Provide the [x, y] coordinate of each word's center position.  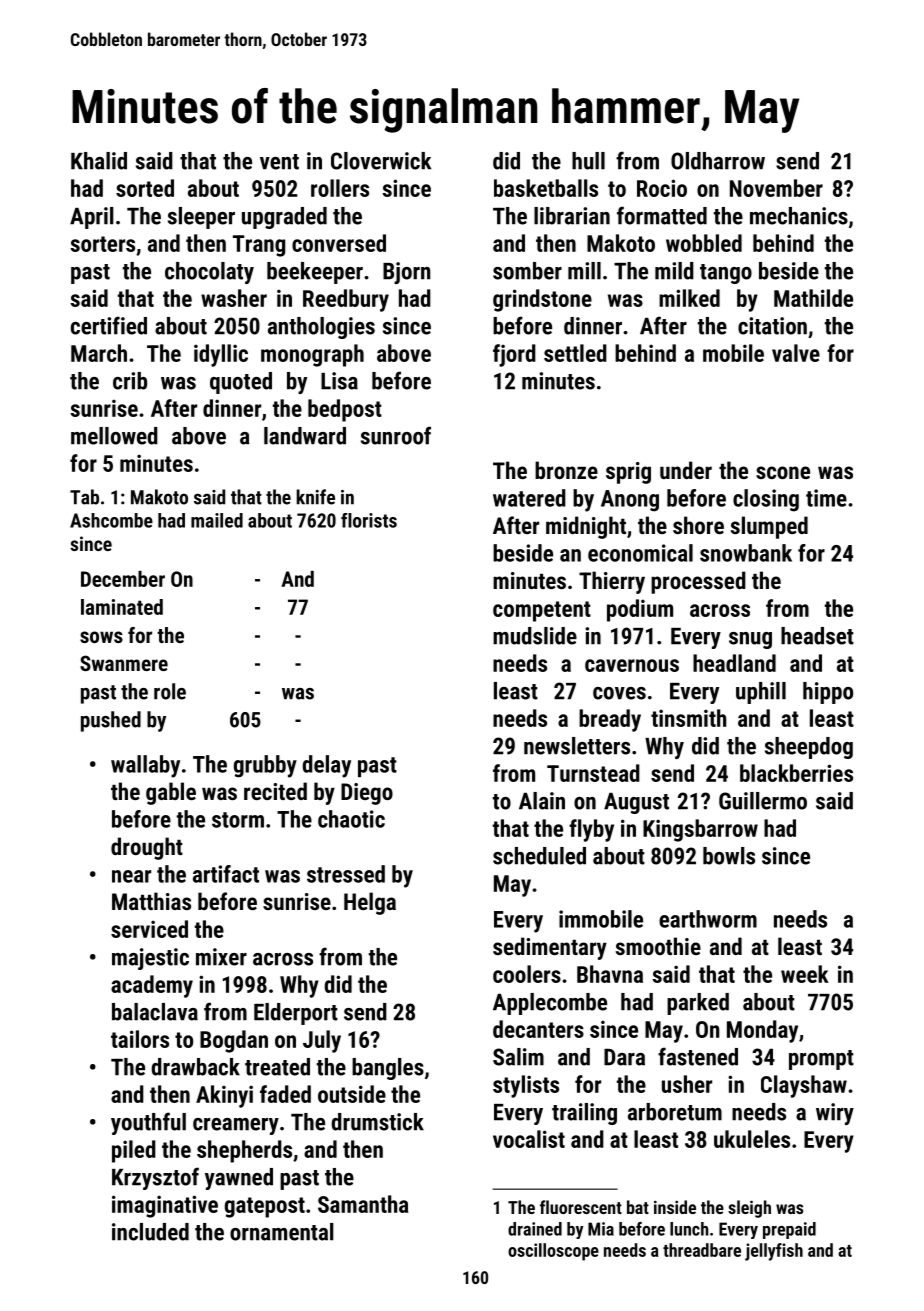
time [826, 498]
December [123, 579]
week [805, 974]
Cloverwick [381, 161]
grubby [265, 766]
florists [369, 520]
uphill [761, 693]
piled [134, 1151]
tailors [140, 1039]
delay [326, 766]
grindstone [542, 300]
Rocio [662, 188]
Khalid [99, 161]
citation [772, 326]
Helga [370, 903]
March [99, 353]
